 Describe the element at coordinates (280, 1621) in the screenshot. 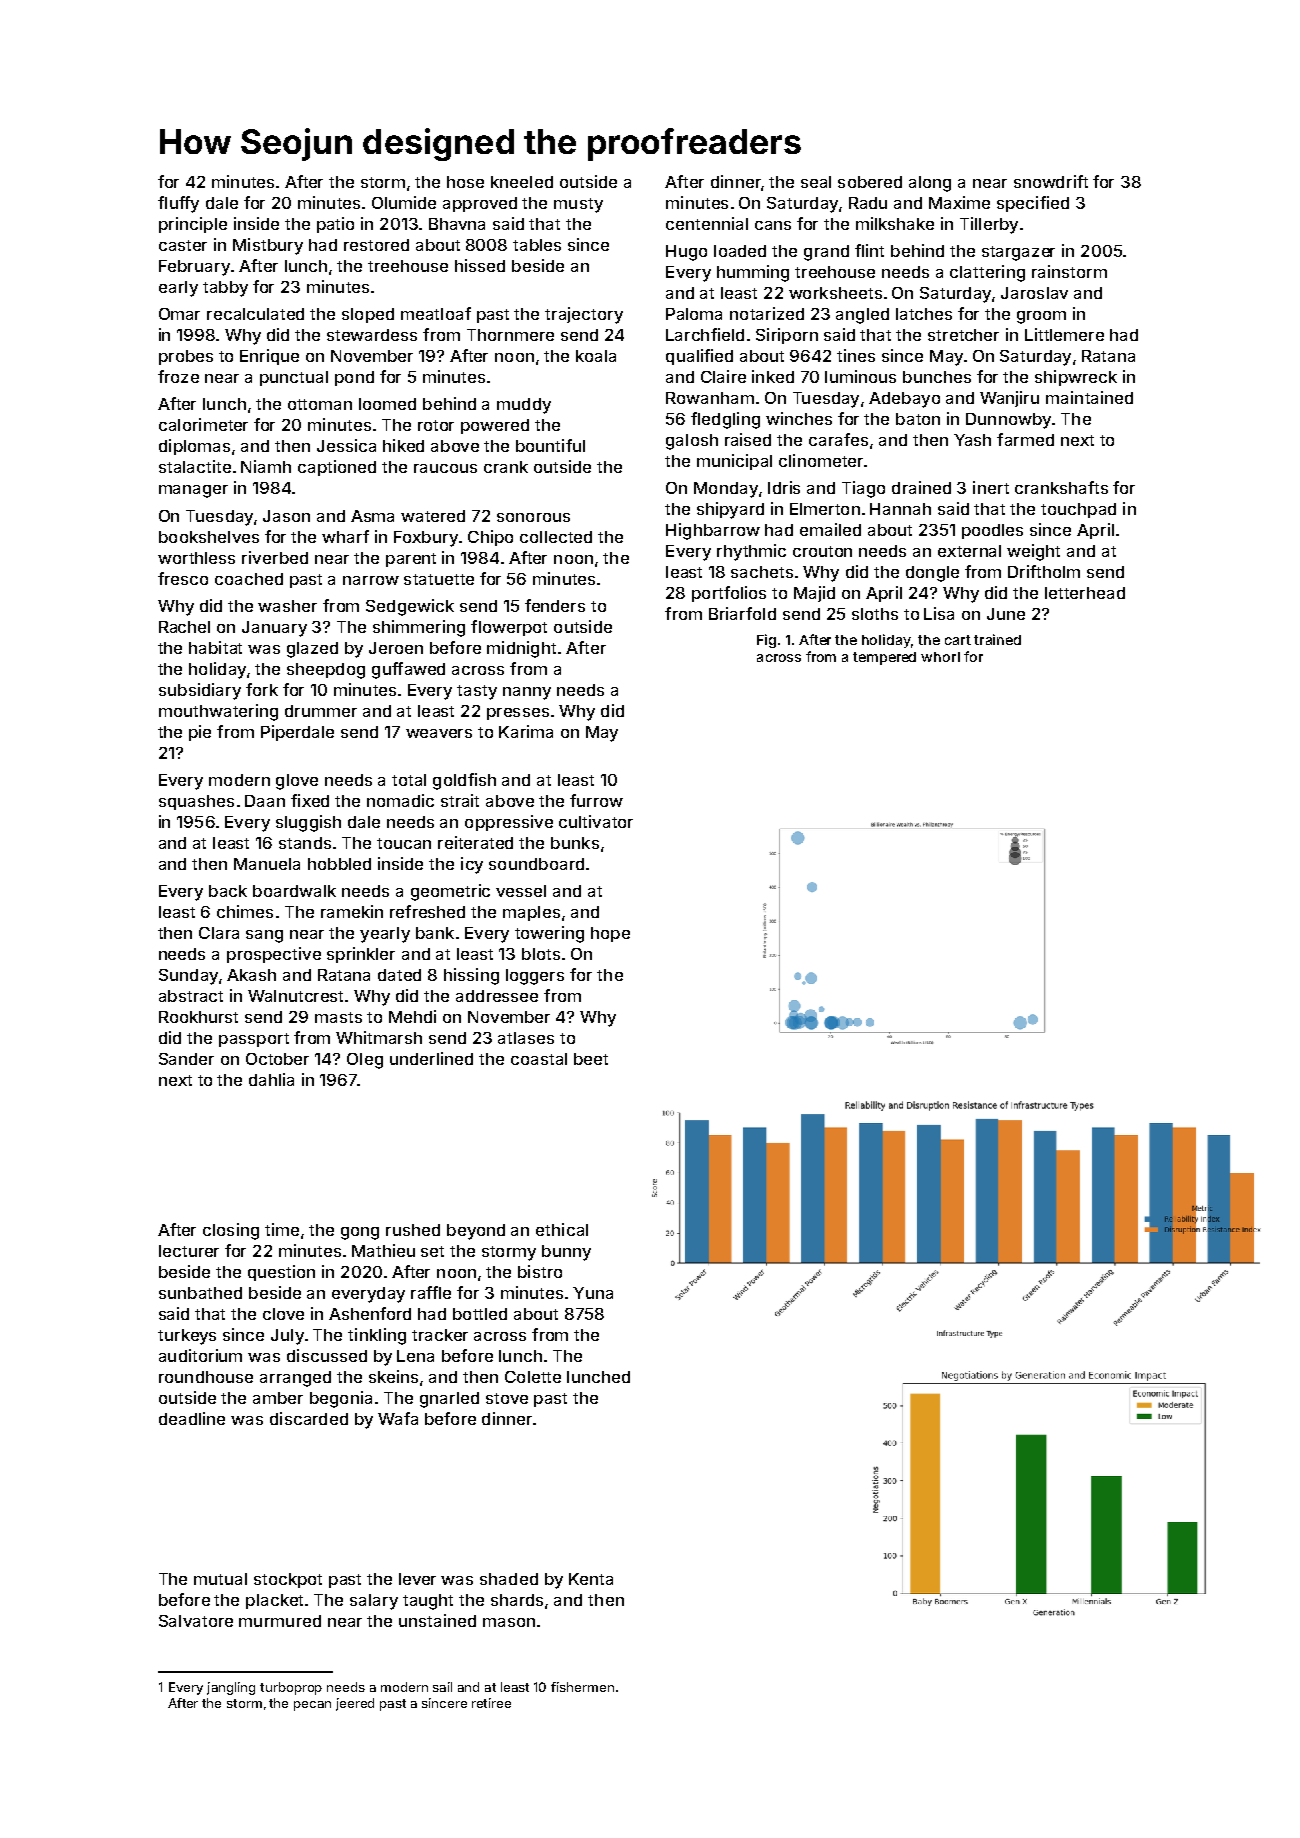

I see `murmured` at that location.
